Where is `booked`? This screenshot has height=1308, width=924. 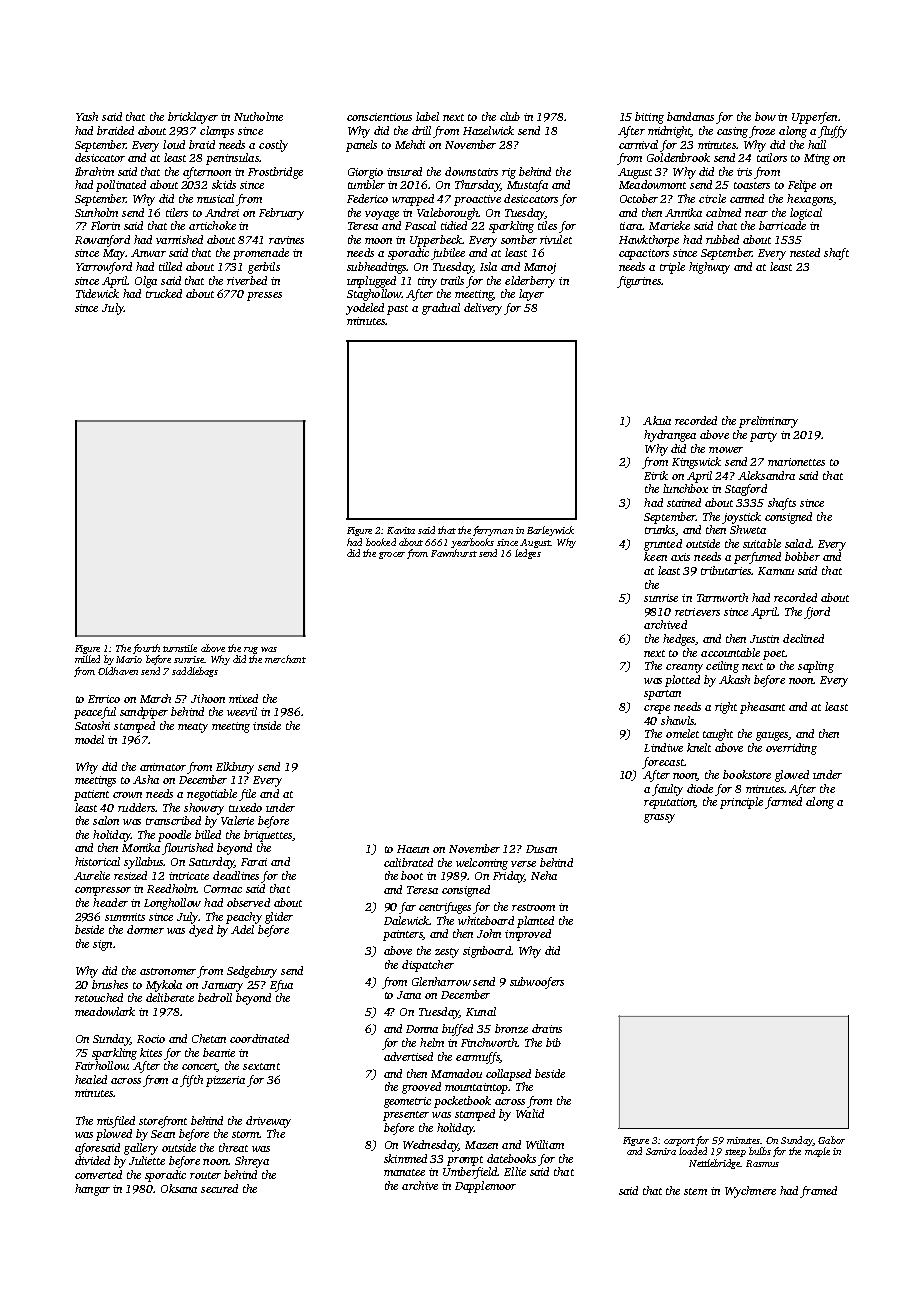 booked is located at coordinates (381, 542).
